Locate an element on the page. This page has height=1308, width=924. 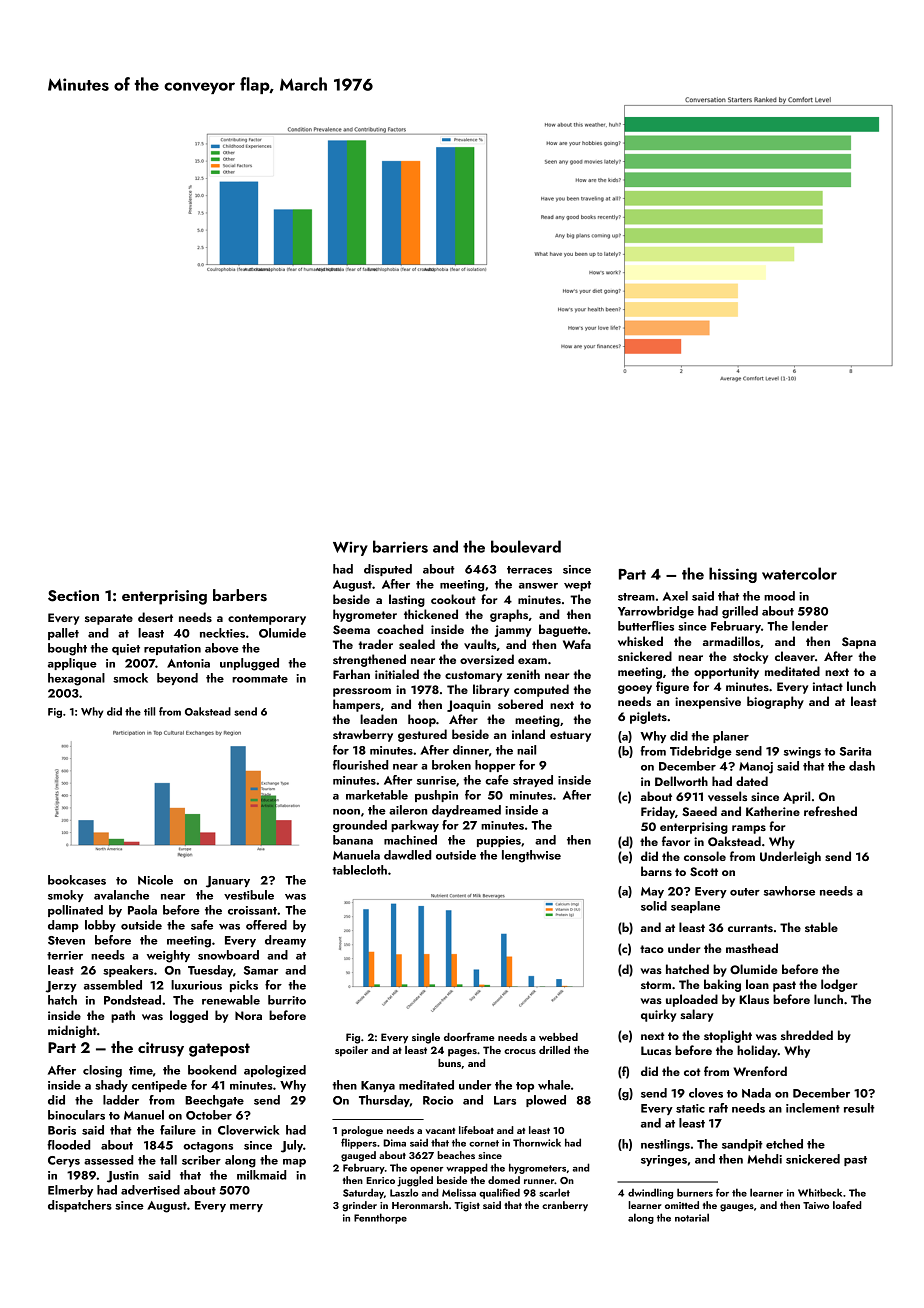
Fennthorpe is located at coordinates (380, 1218).
